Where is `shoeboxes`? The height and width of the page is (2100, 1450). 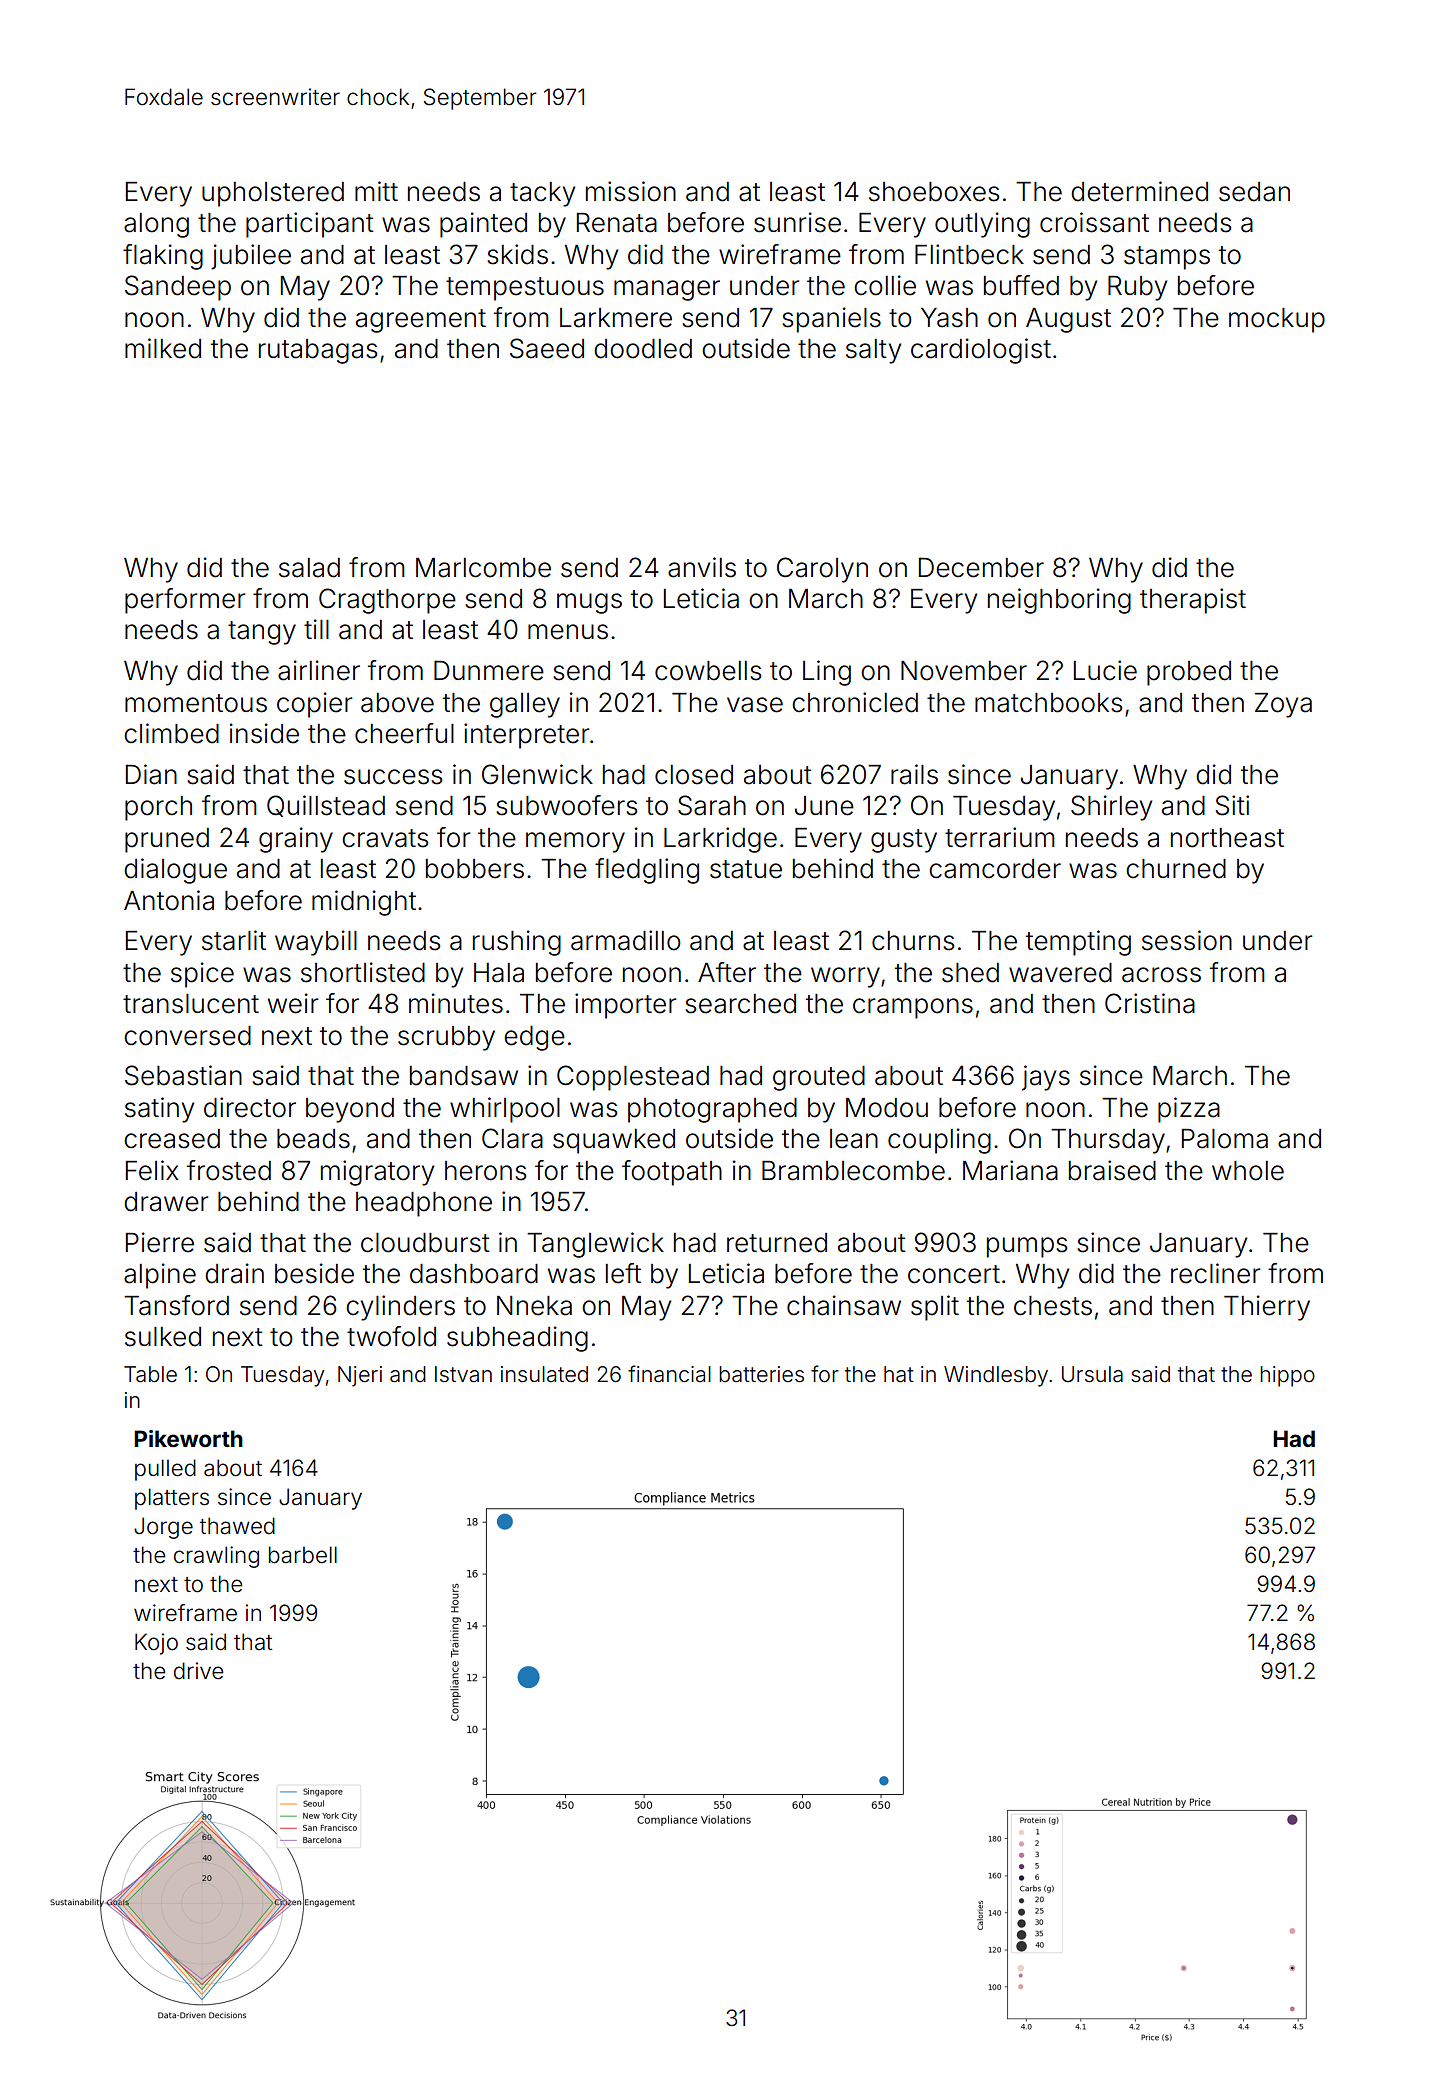 shoeboxes is located at coordinates (934, 192).
